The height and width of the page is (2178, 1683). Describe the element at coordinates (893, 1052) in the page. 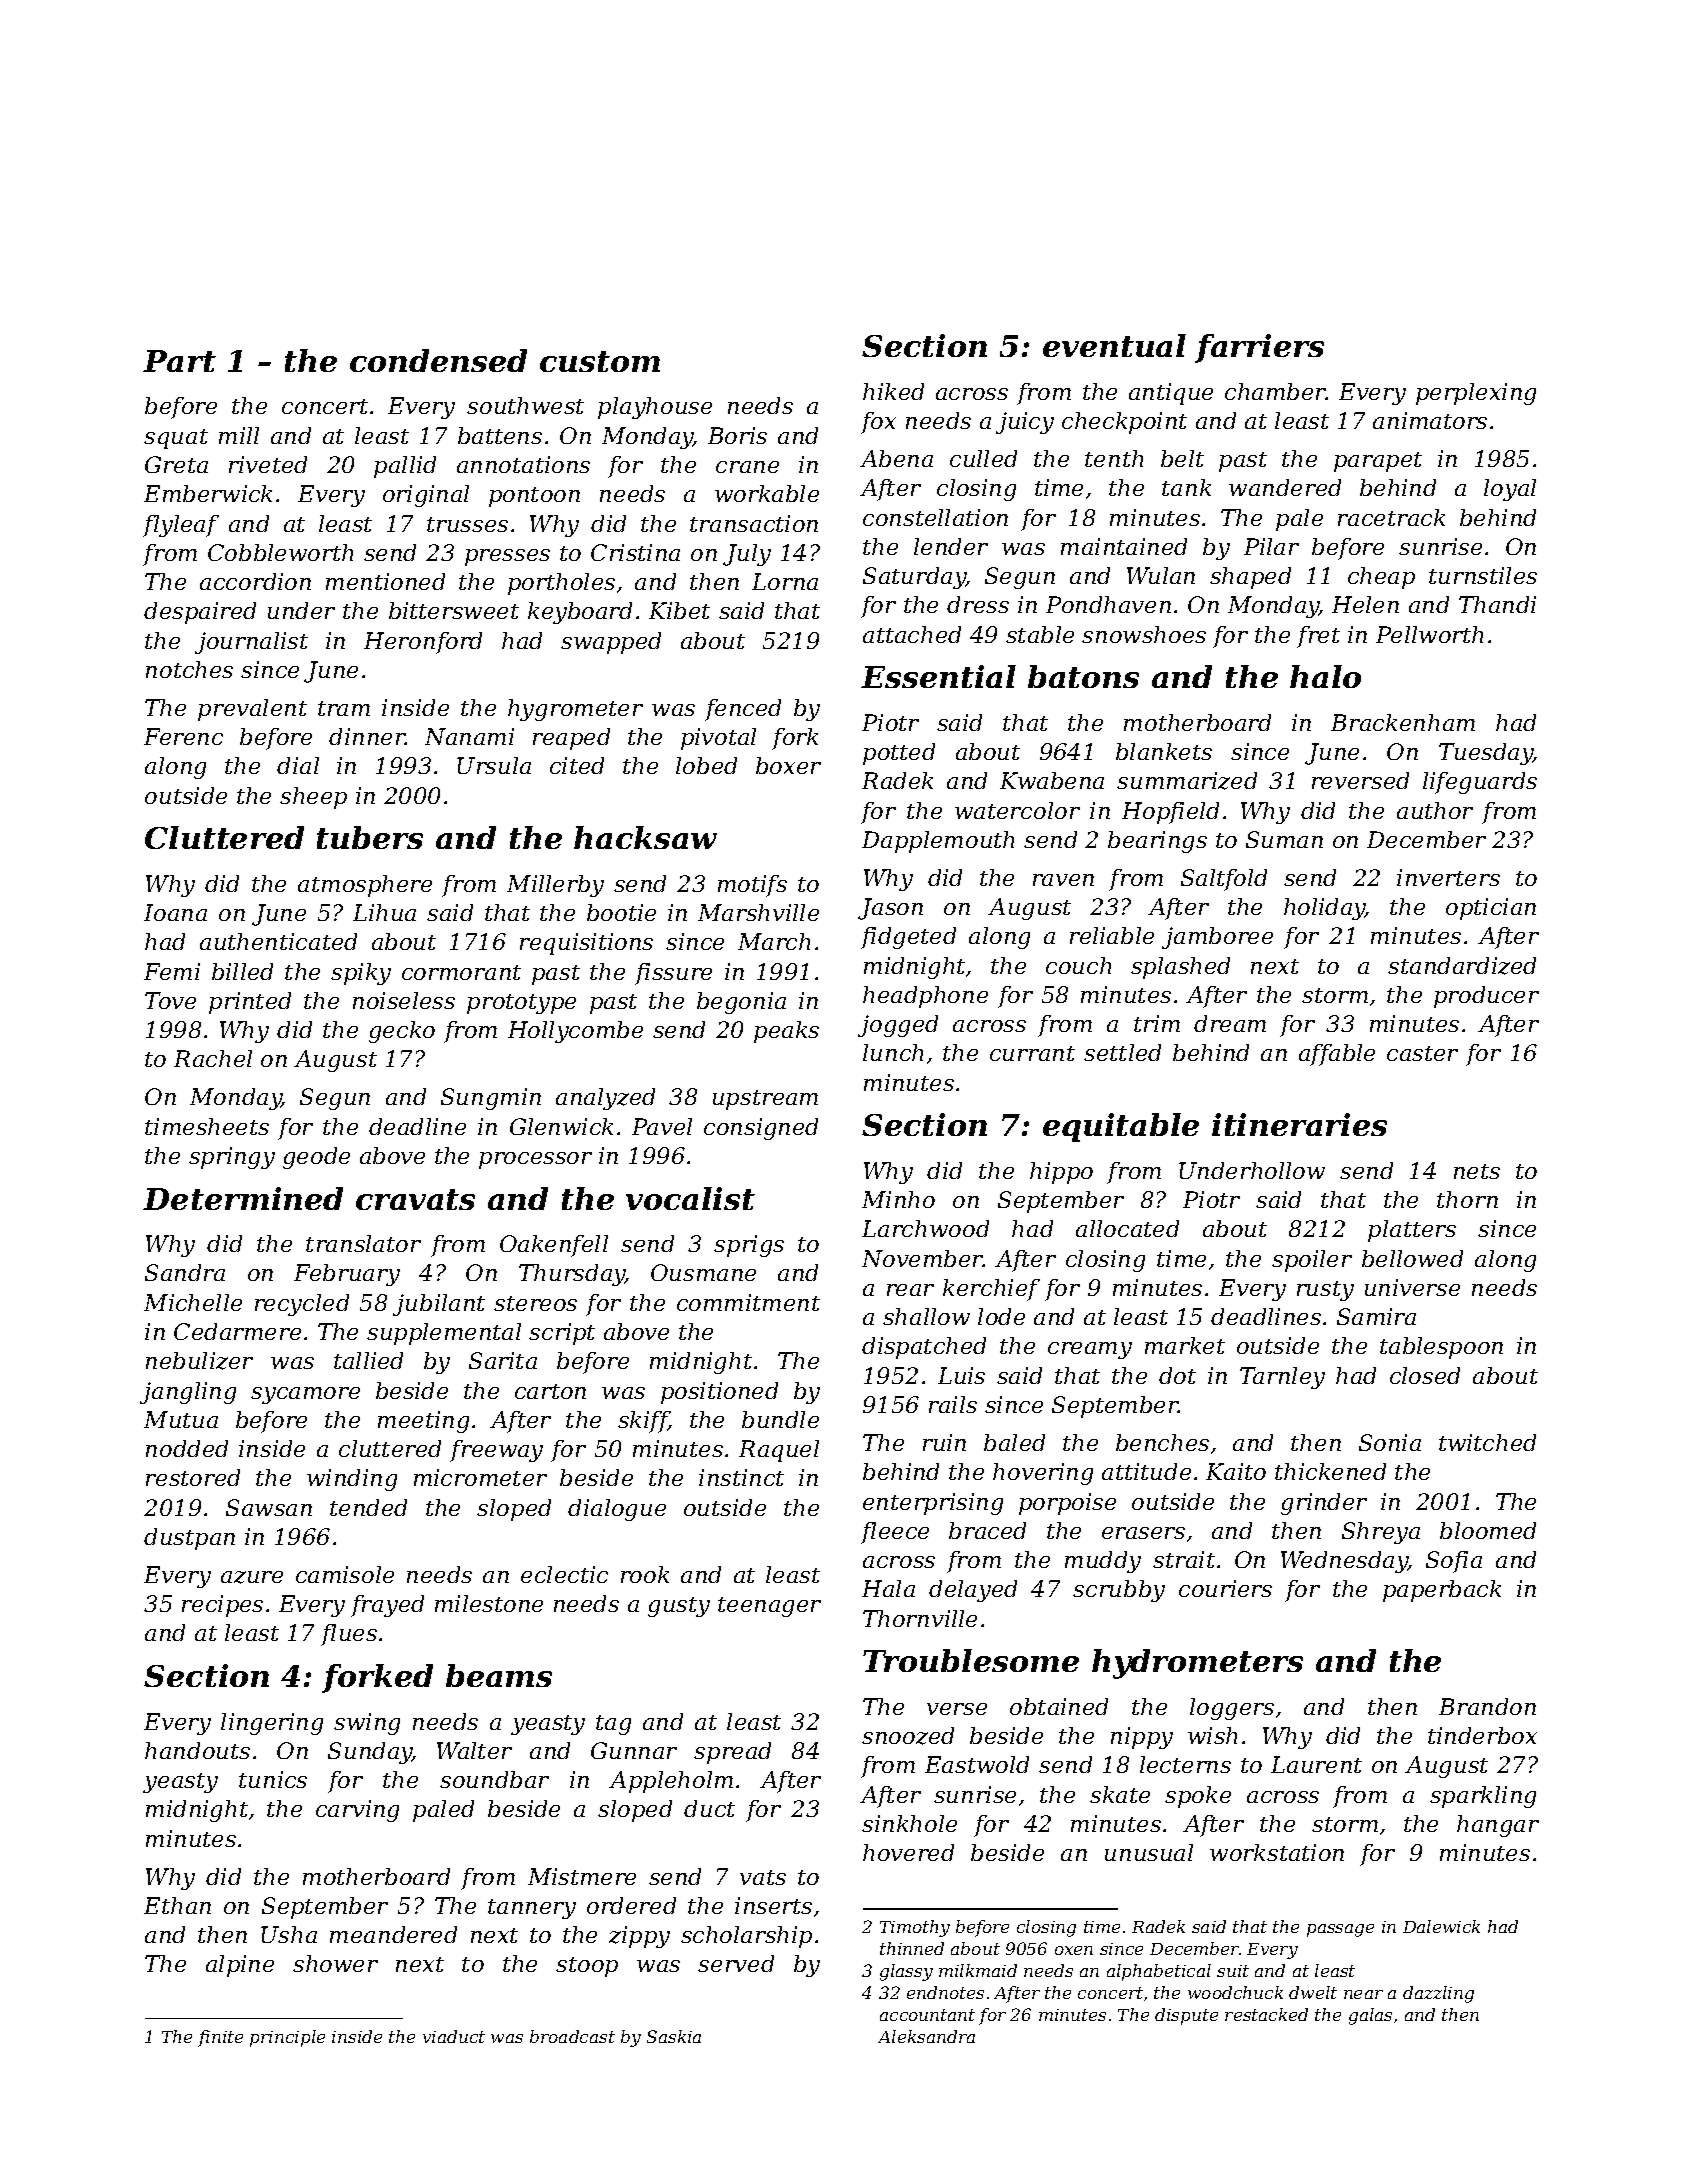

I see `lunch` at that location.
